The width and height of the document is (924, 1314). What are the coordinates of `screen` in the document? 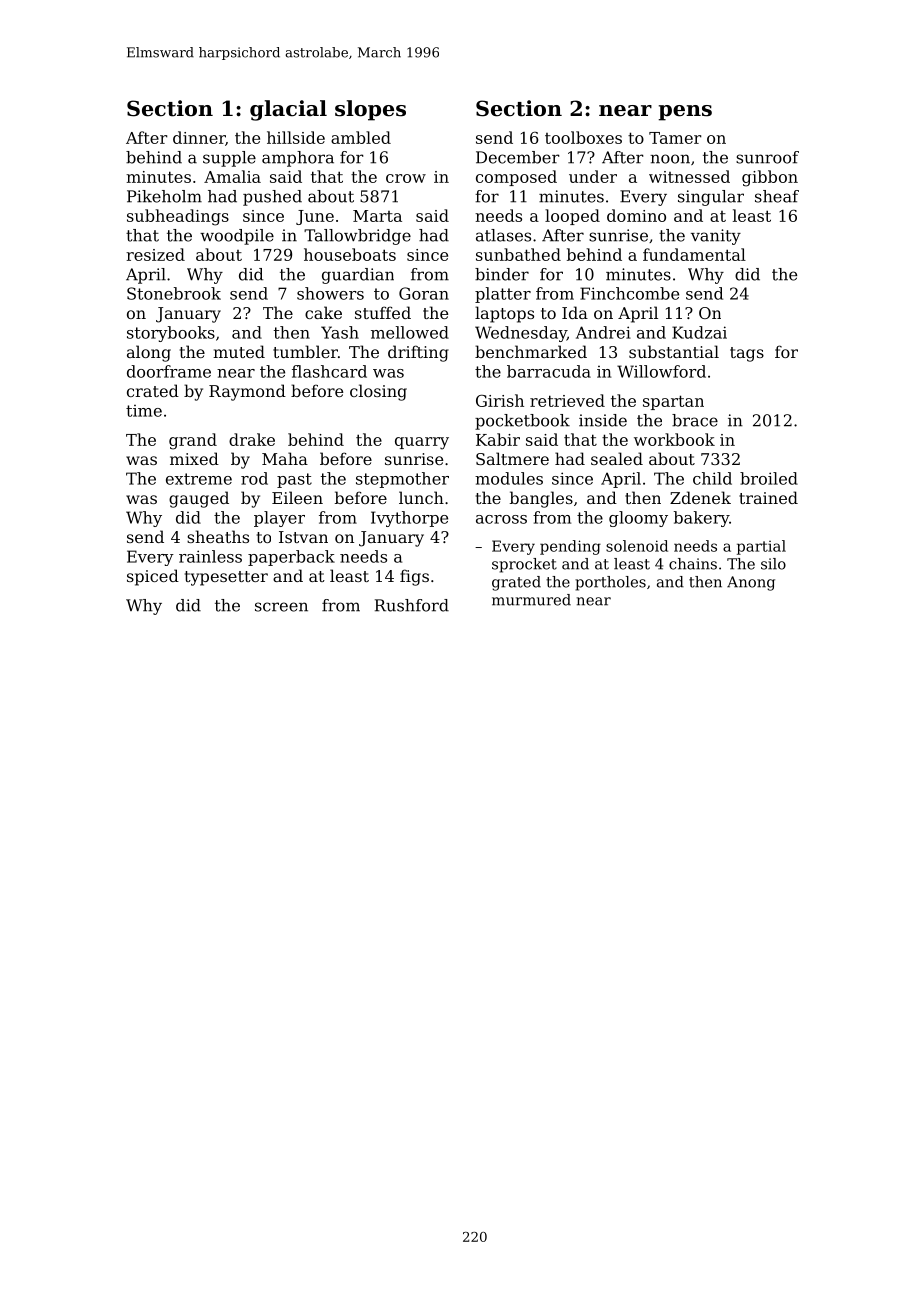 It's located at (281, 607).
